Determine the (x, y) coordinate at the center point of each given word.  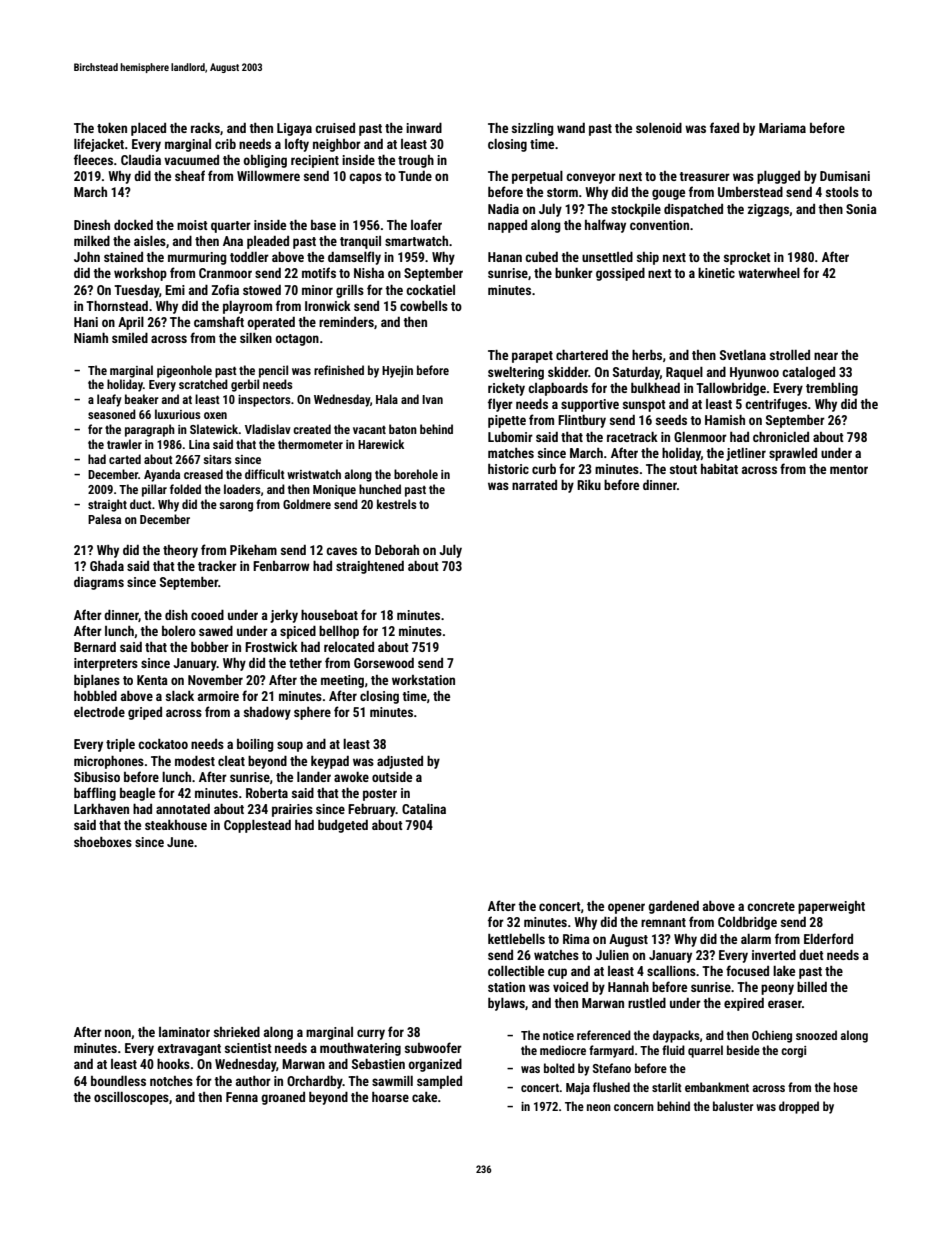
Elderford (828, 938)
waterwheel (769, 273)
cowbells (424, 306)
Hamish (725, 420)
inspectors (264, 401)
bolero (179, 631)
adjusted (400, 762)
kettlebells (516, 939)
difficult (265, 474)
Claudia (141, 160)
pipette (507, 421)
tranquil (360, 242)
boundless (118, 1081)
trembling (832, 389)
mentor (849, 469)
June (180, 842)
